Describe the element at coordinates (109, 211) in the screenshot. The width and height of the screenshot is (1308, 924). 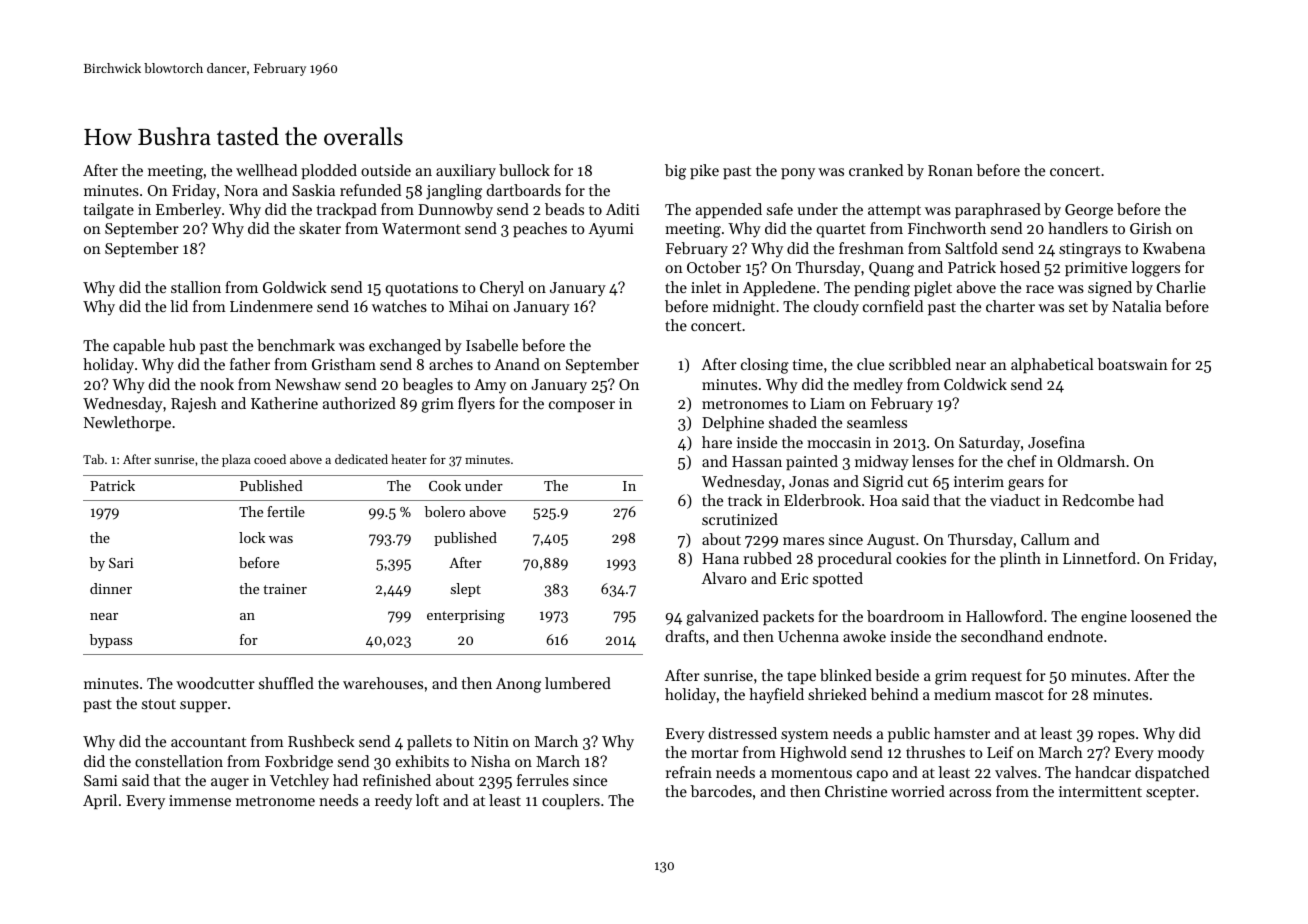
I see `tailgate` at that location.
